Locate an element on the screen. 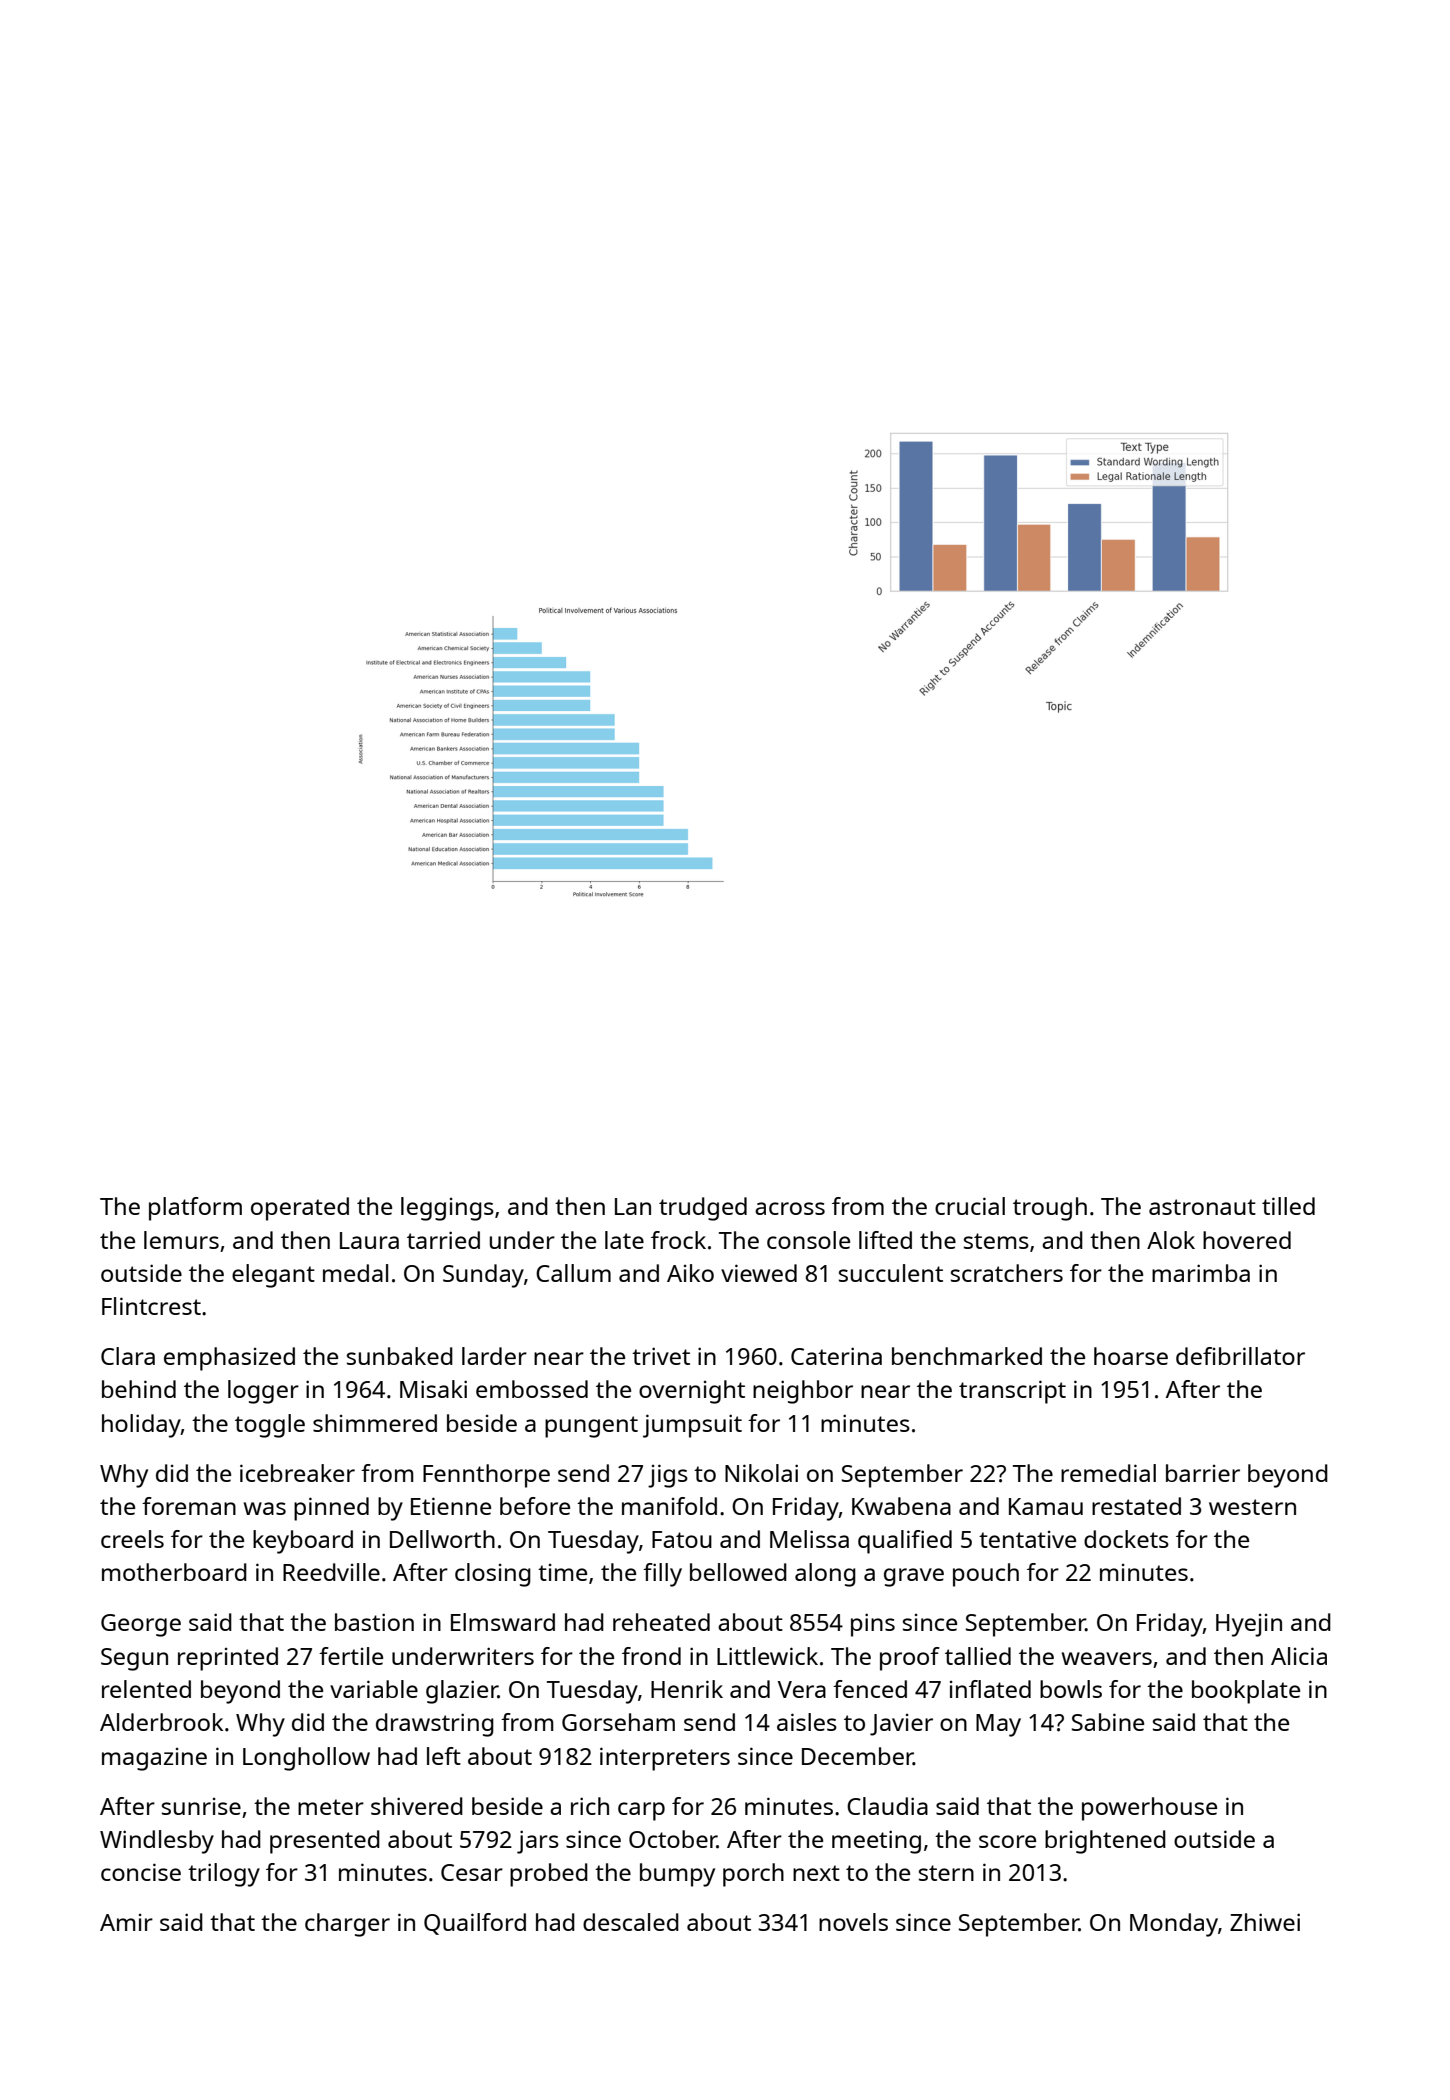  barrier is located at coordinates (1203, 1473).
